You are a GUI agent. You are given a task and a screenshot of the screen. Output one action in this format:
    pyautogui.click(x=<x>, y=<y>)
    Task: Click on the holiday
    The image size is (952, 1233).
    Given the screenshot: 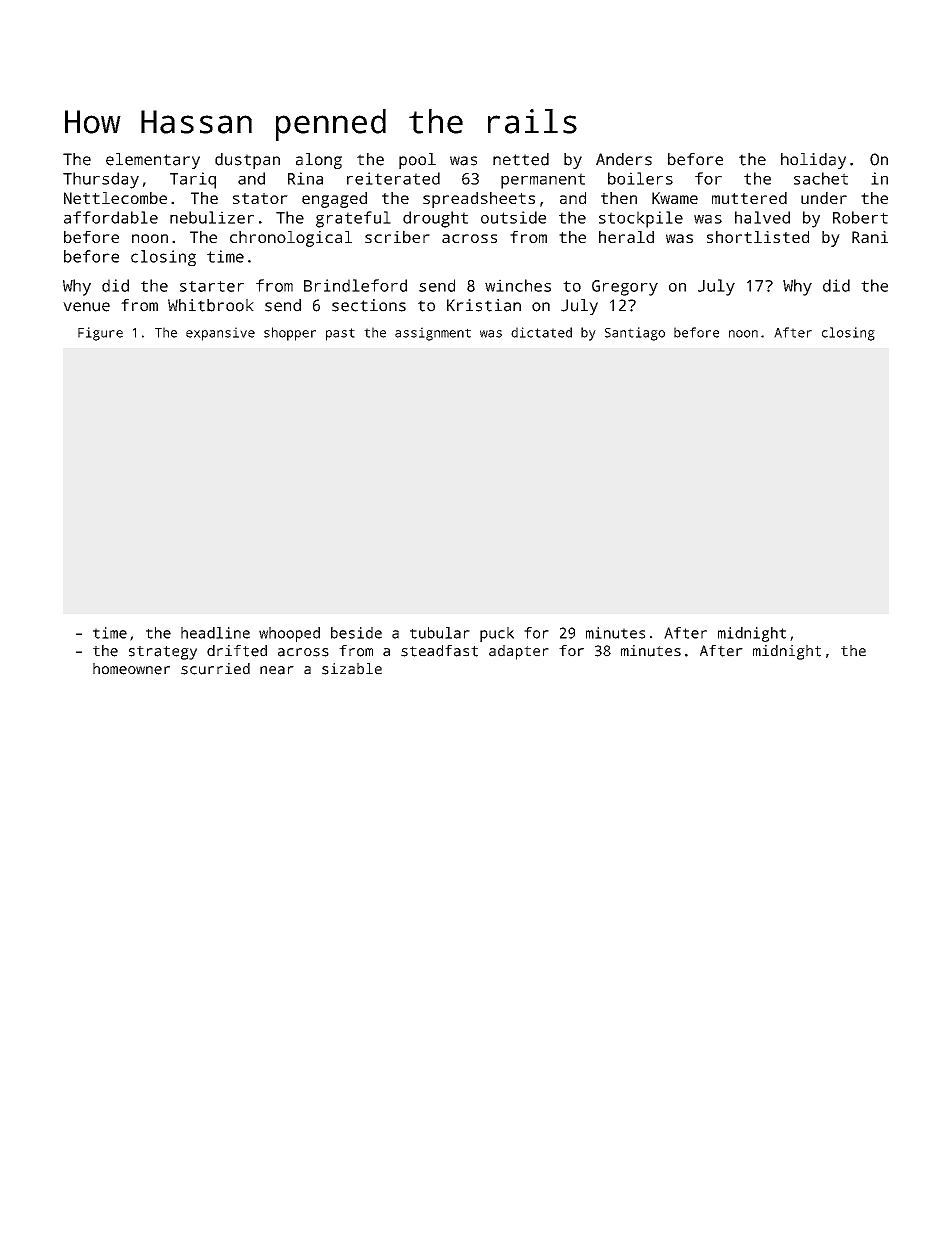 What is the action you would take?
    pyautogui.click(x=813, y=161)
